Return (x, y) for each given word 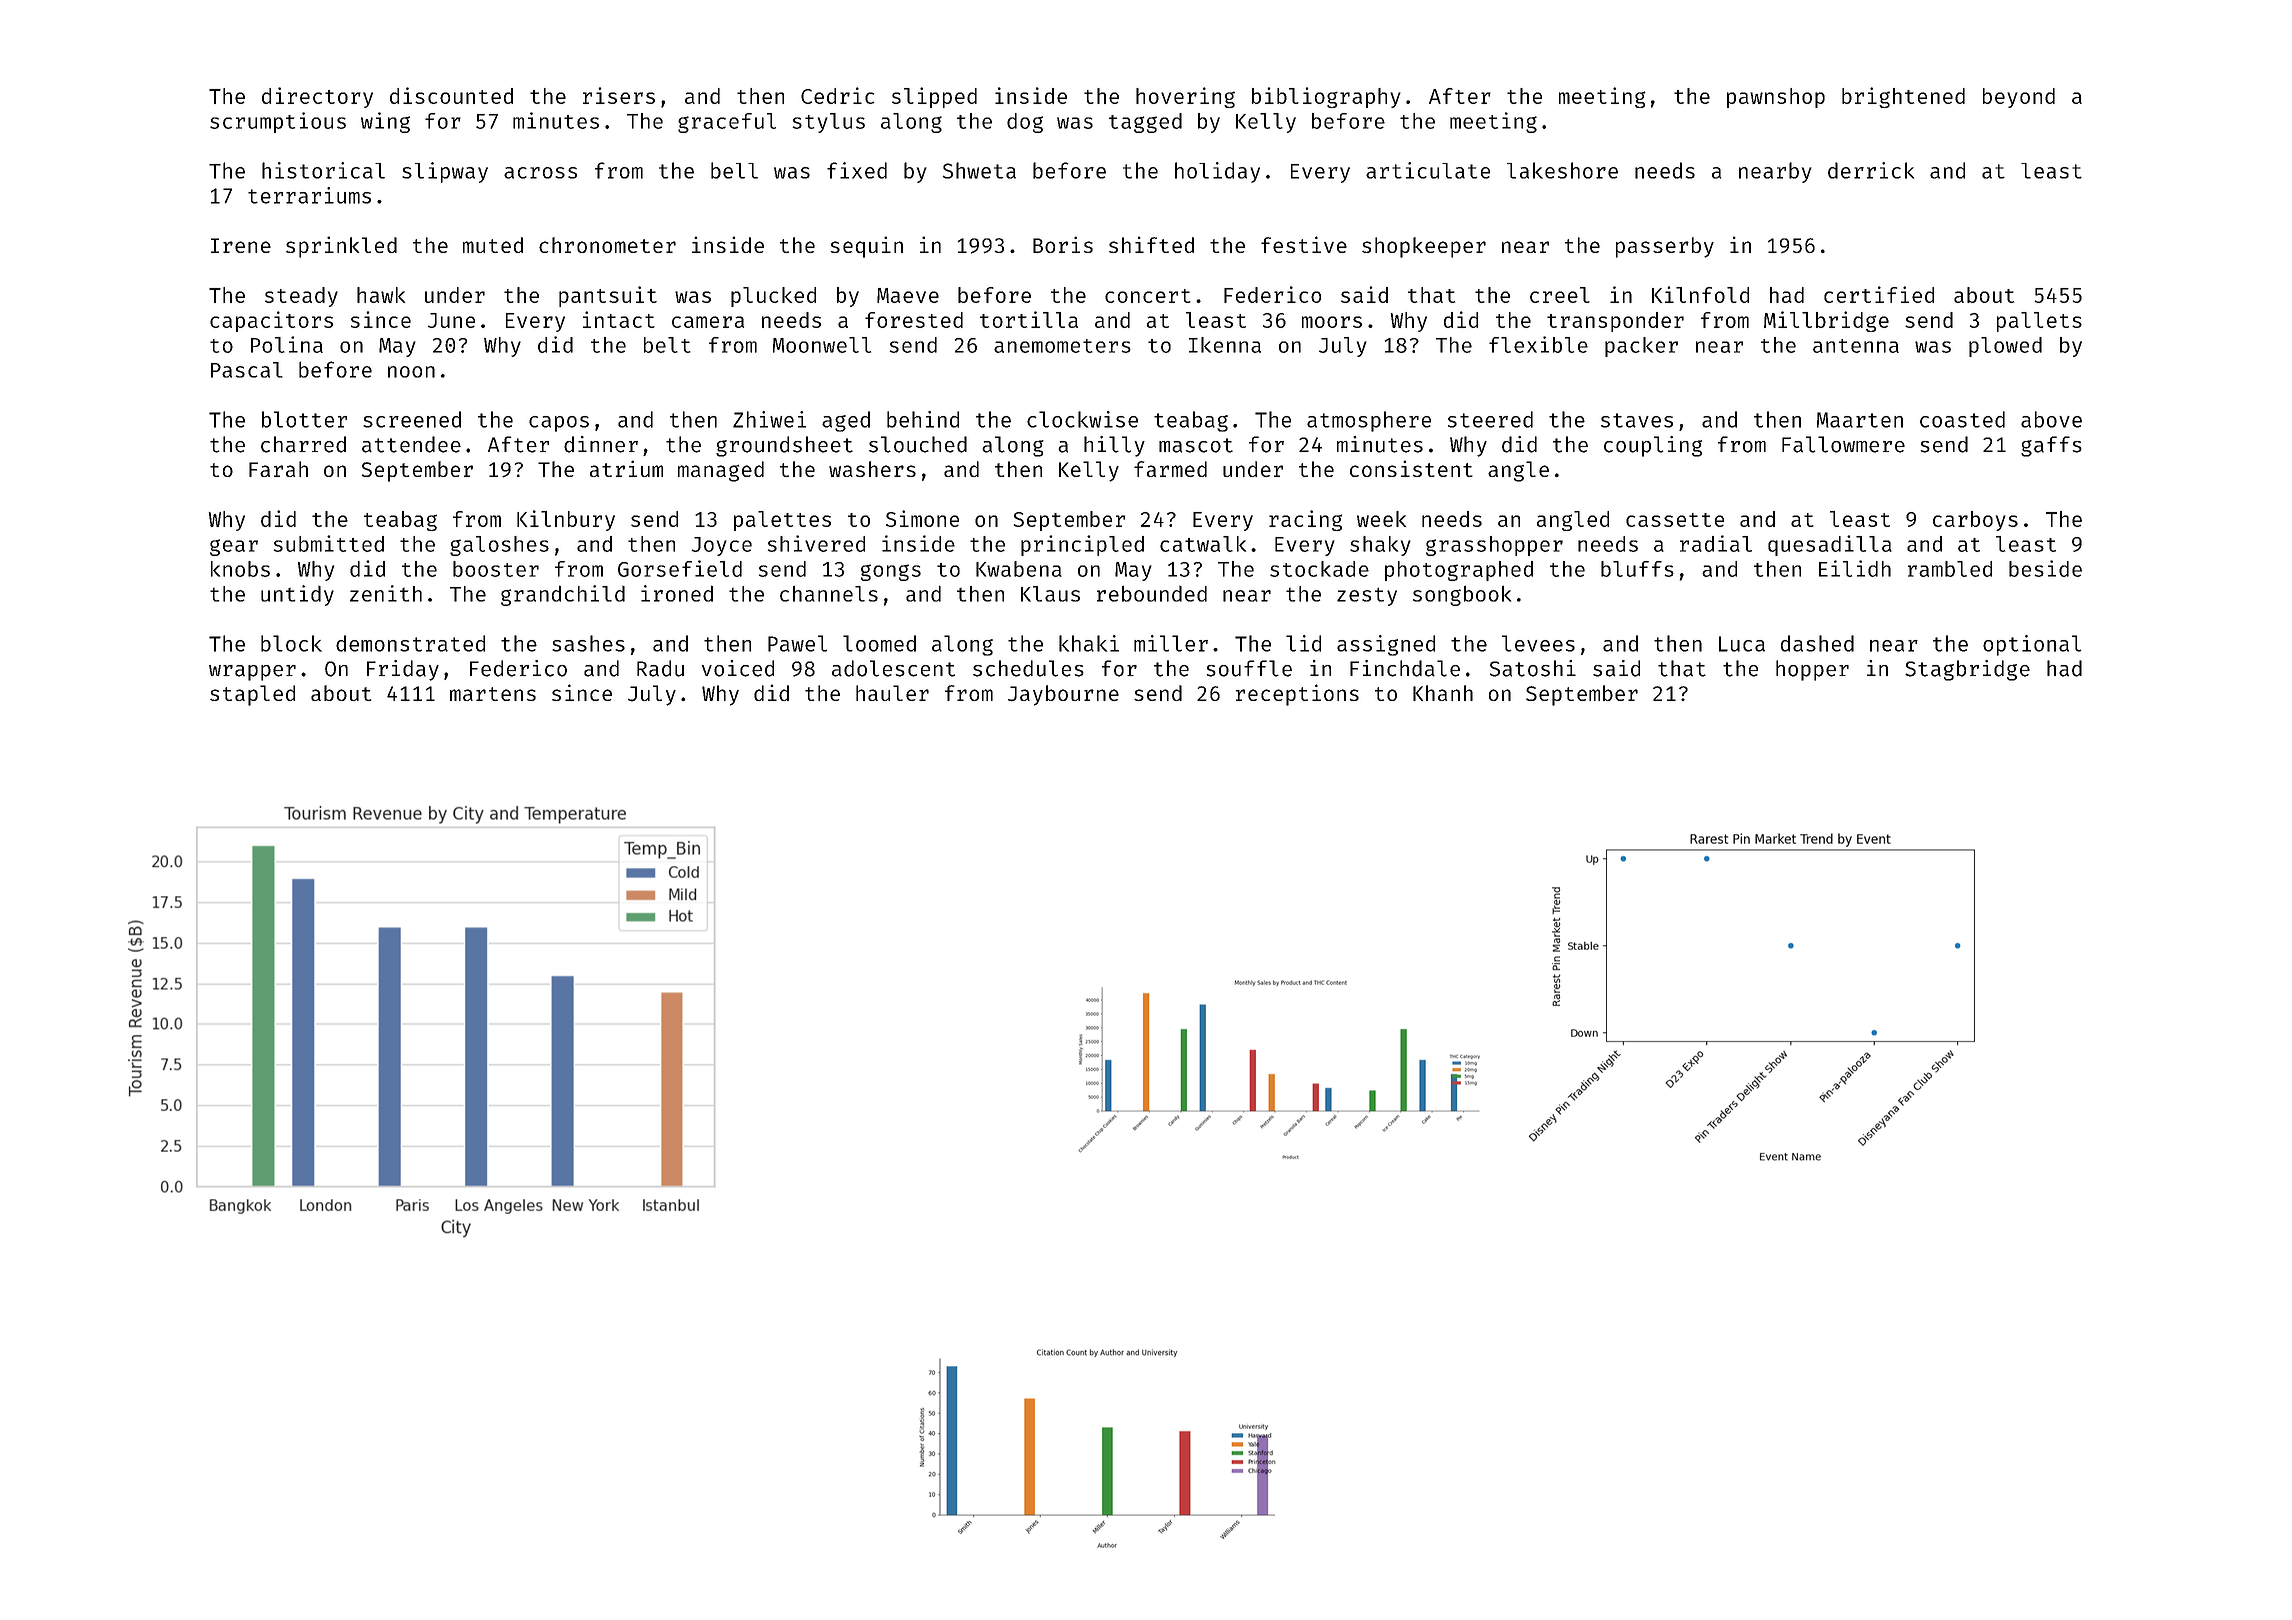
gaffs (2051, 446)
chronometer (607, 245)
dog (1025, 123)
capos (559, 424)
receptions (1297, 695)
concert (1148, 296)
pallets (2039, 322)
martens (493, 694)
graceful (727, 123)
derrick (1871, 170)
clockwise (1082, 419)
